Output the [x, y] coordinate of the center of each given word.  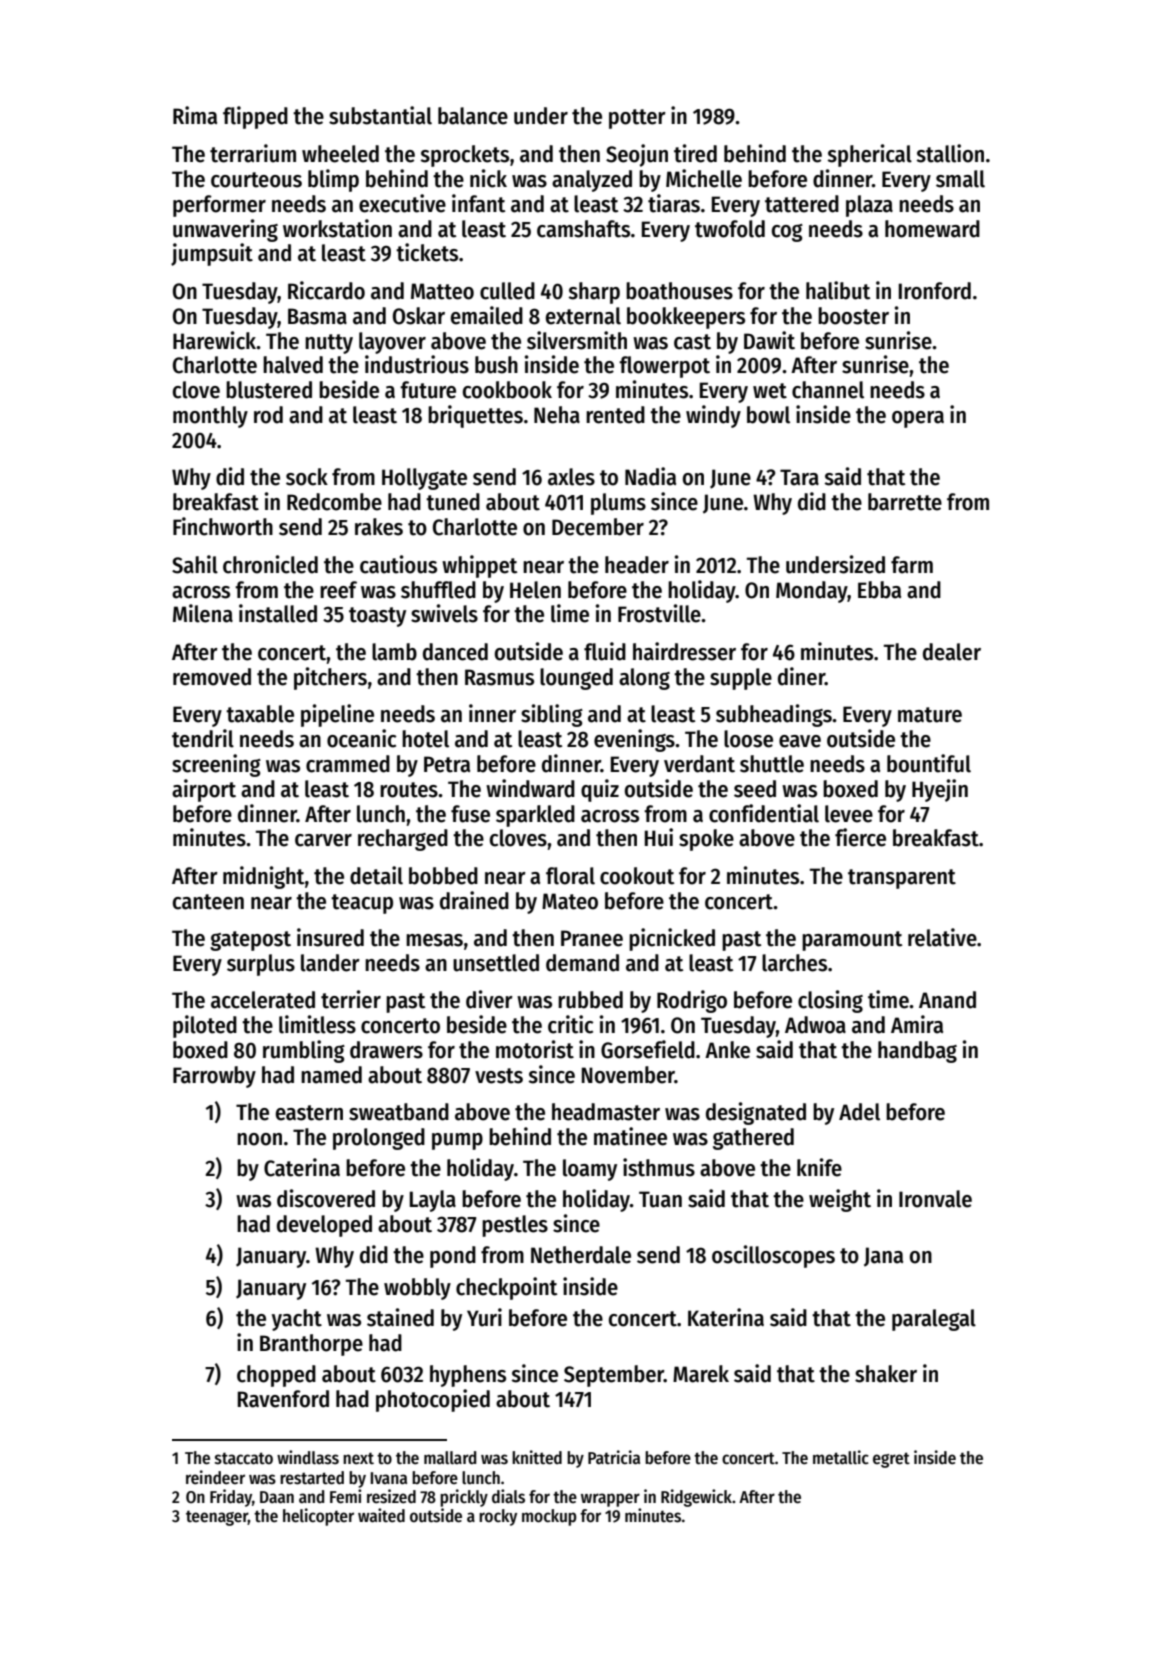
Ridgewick [696, 1498]
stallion [950, 153]
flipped [255, 117]
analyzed [592, 181]
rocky [498, 1517]
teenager [217, 1518]
